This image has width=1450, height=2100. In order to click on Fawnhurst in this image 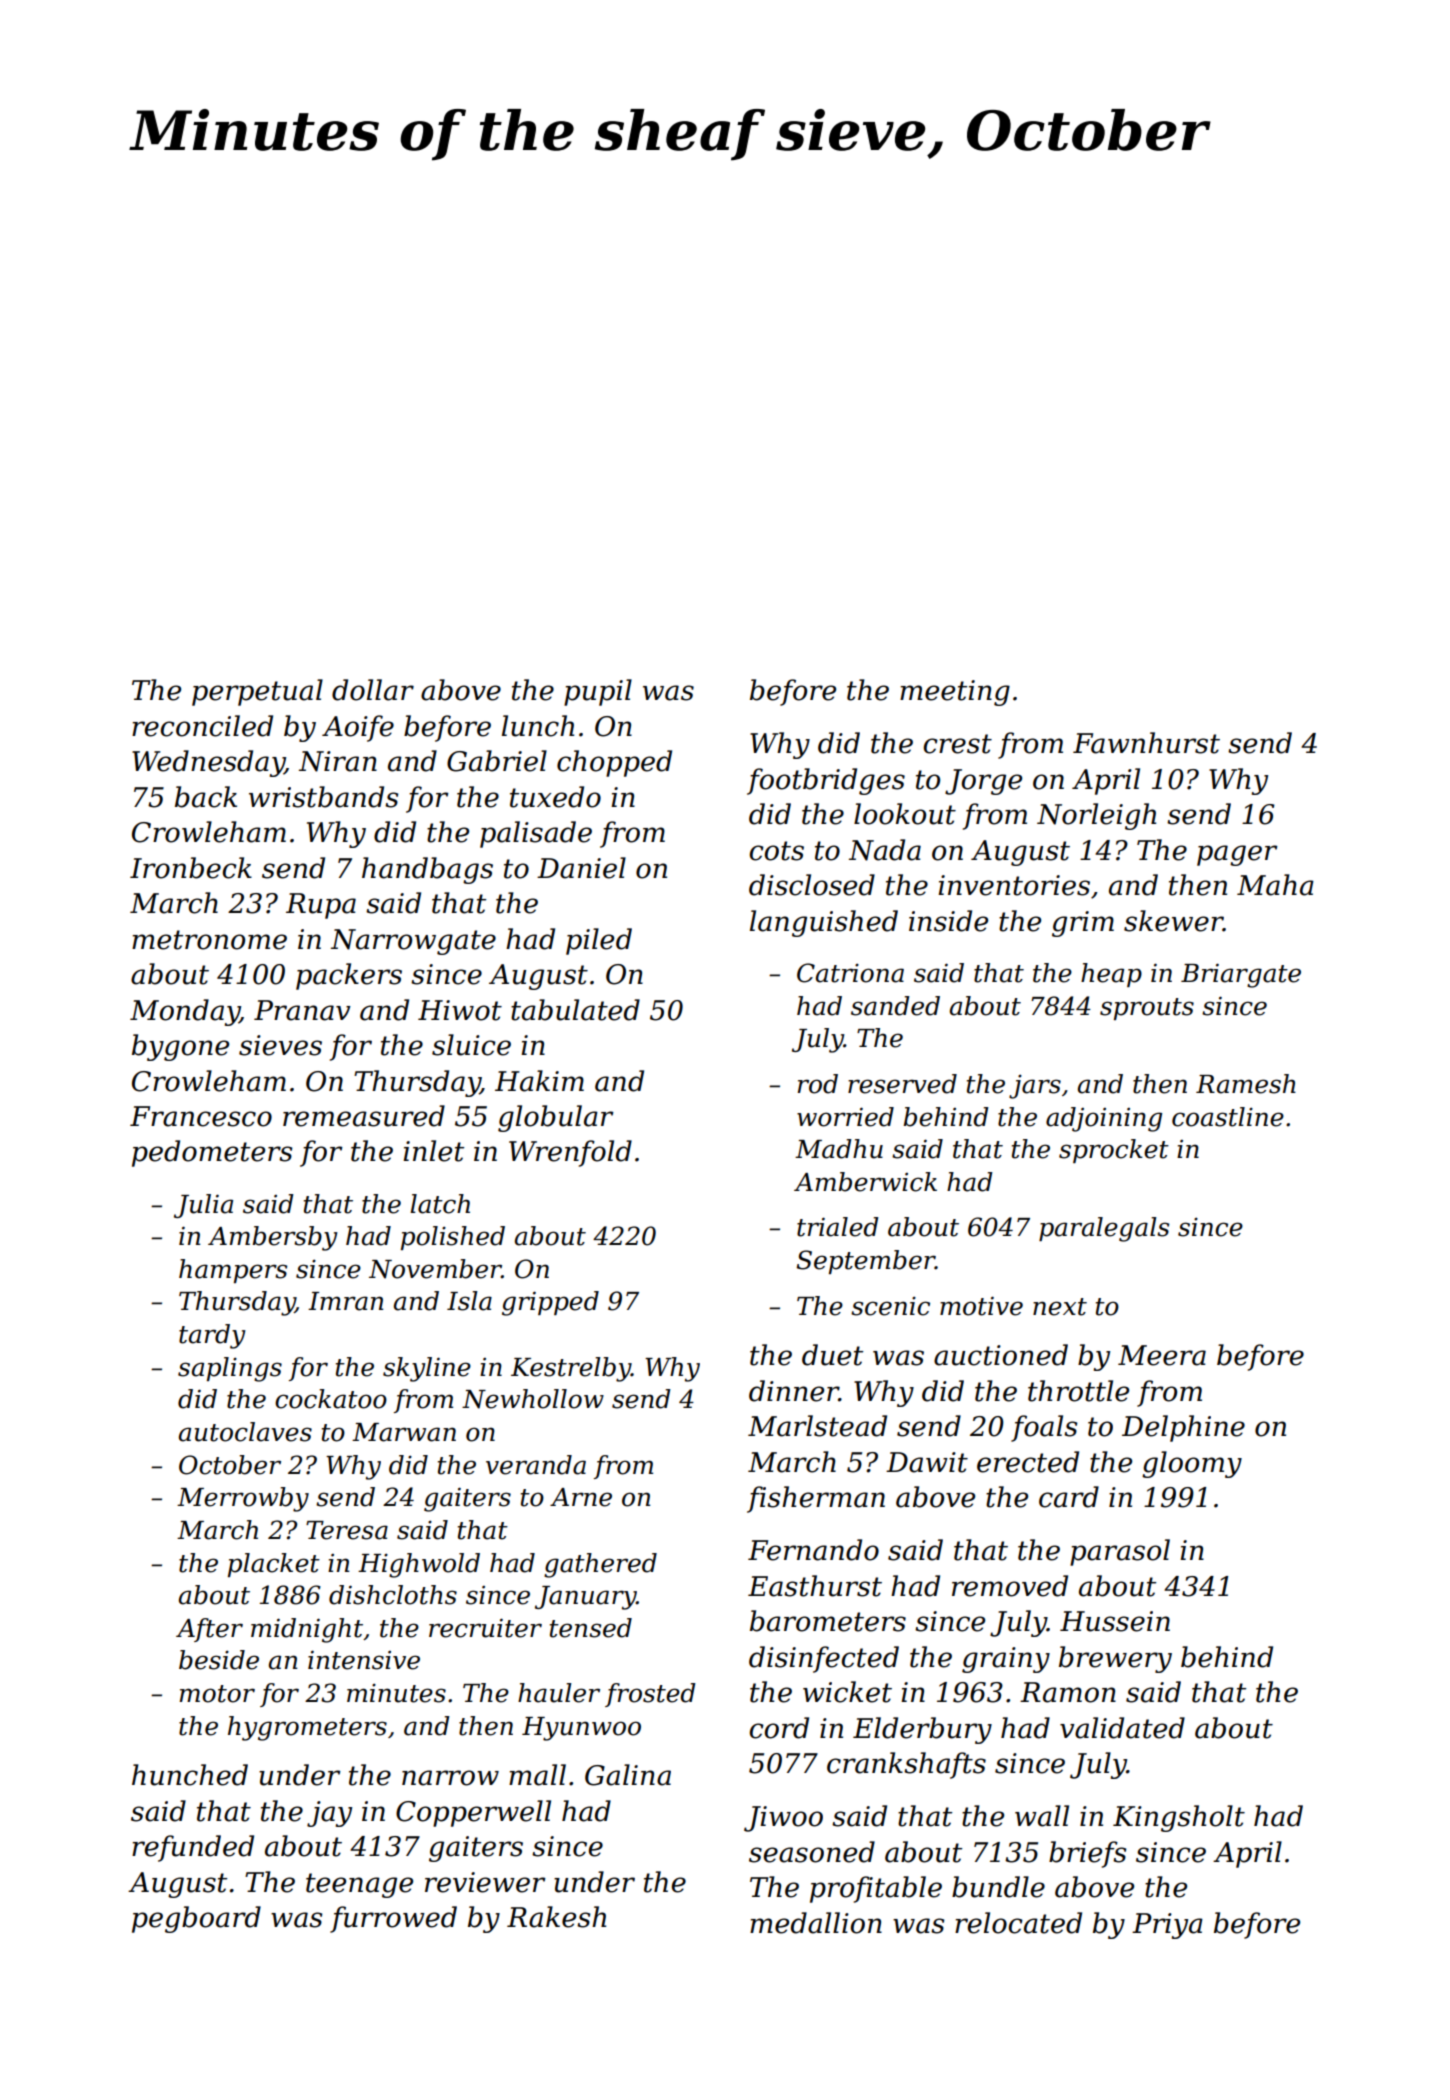, I will do `click(1146, 743)`.
